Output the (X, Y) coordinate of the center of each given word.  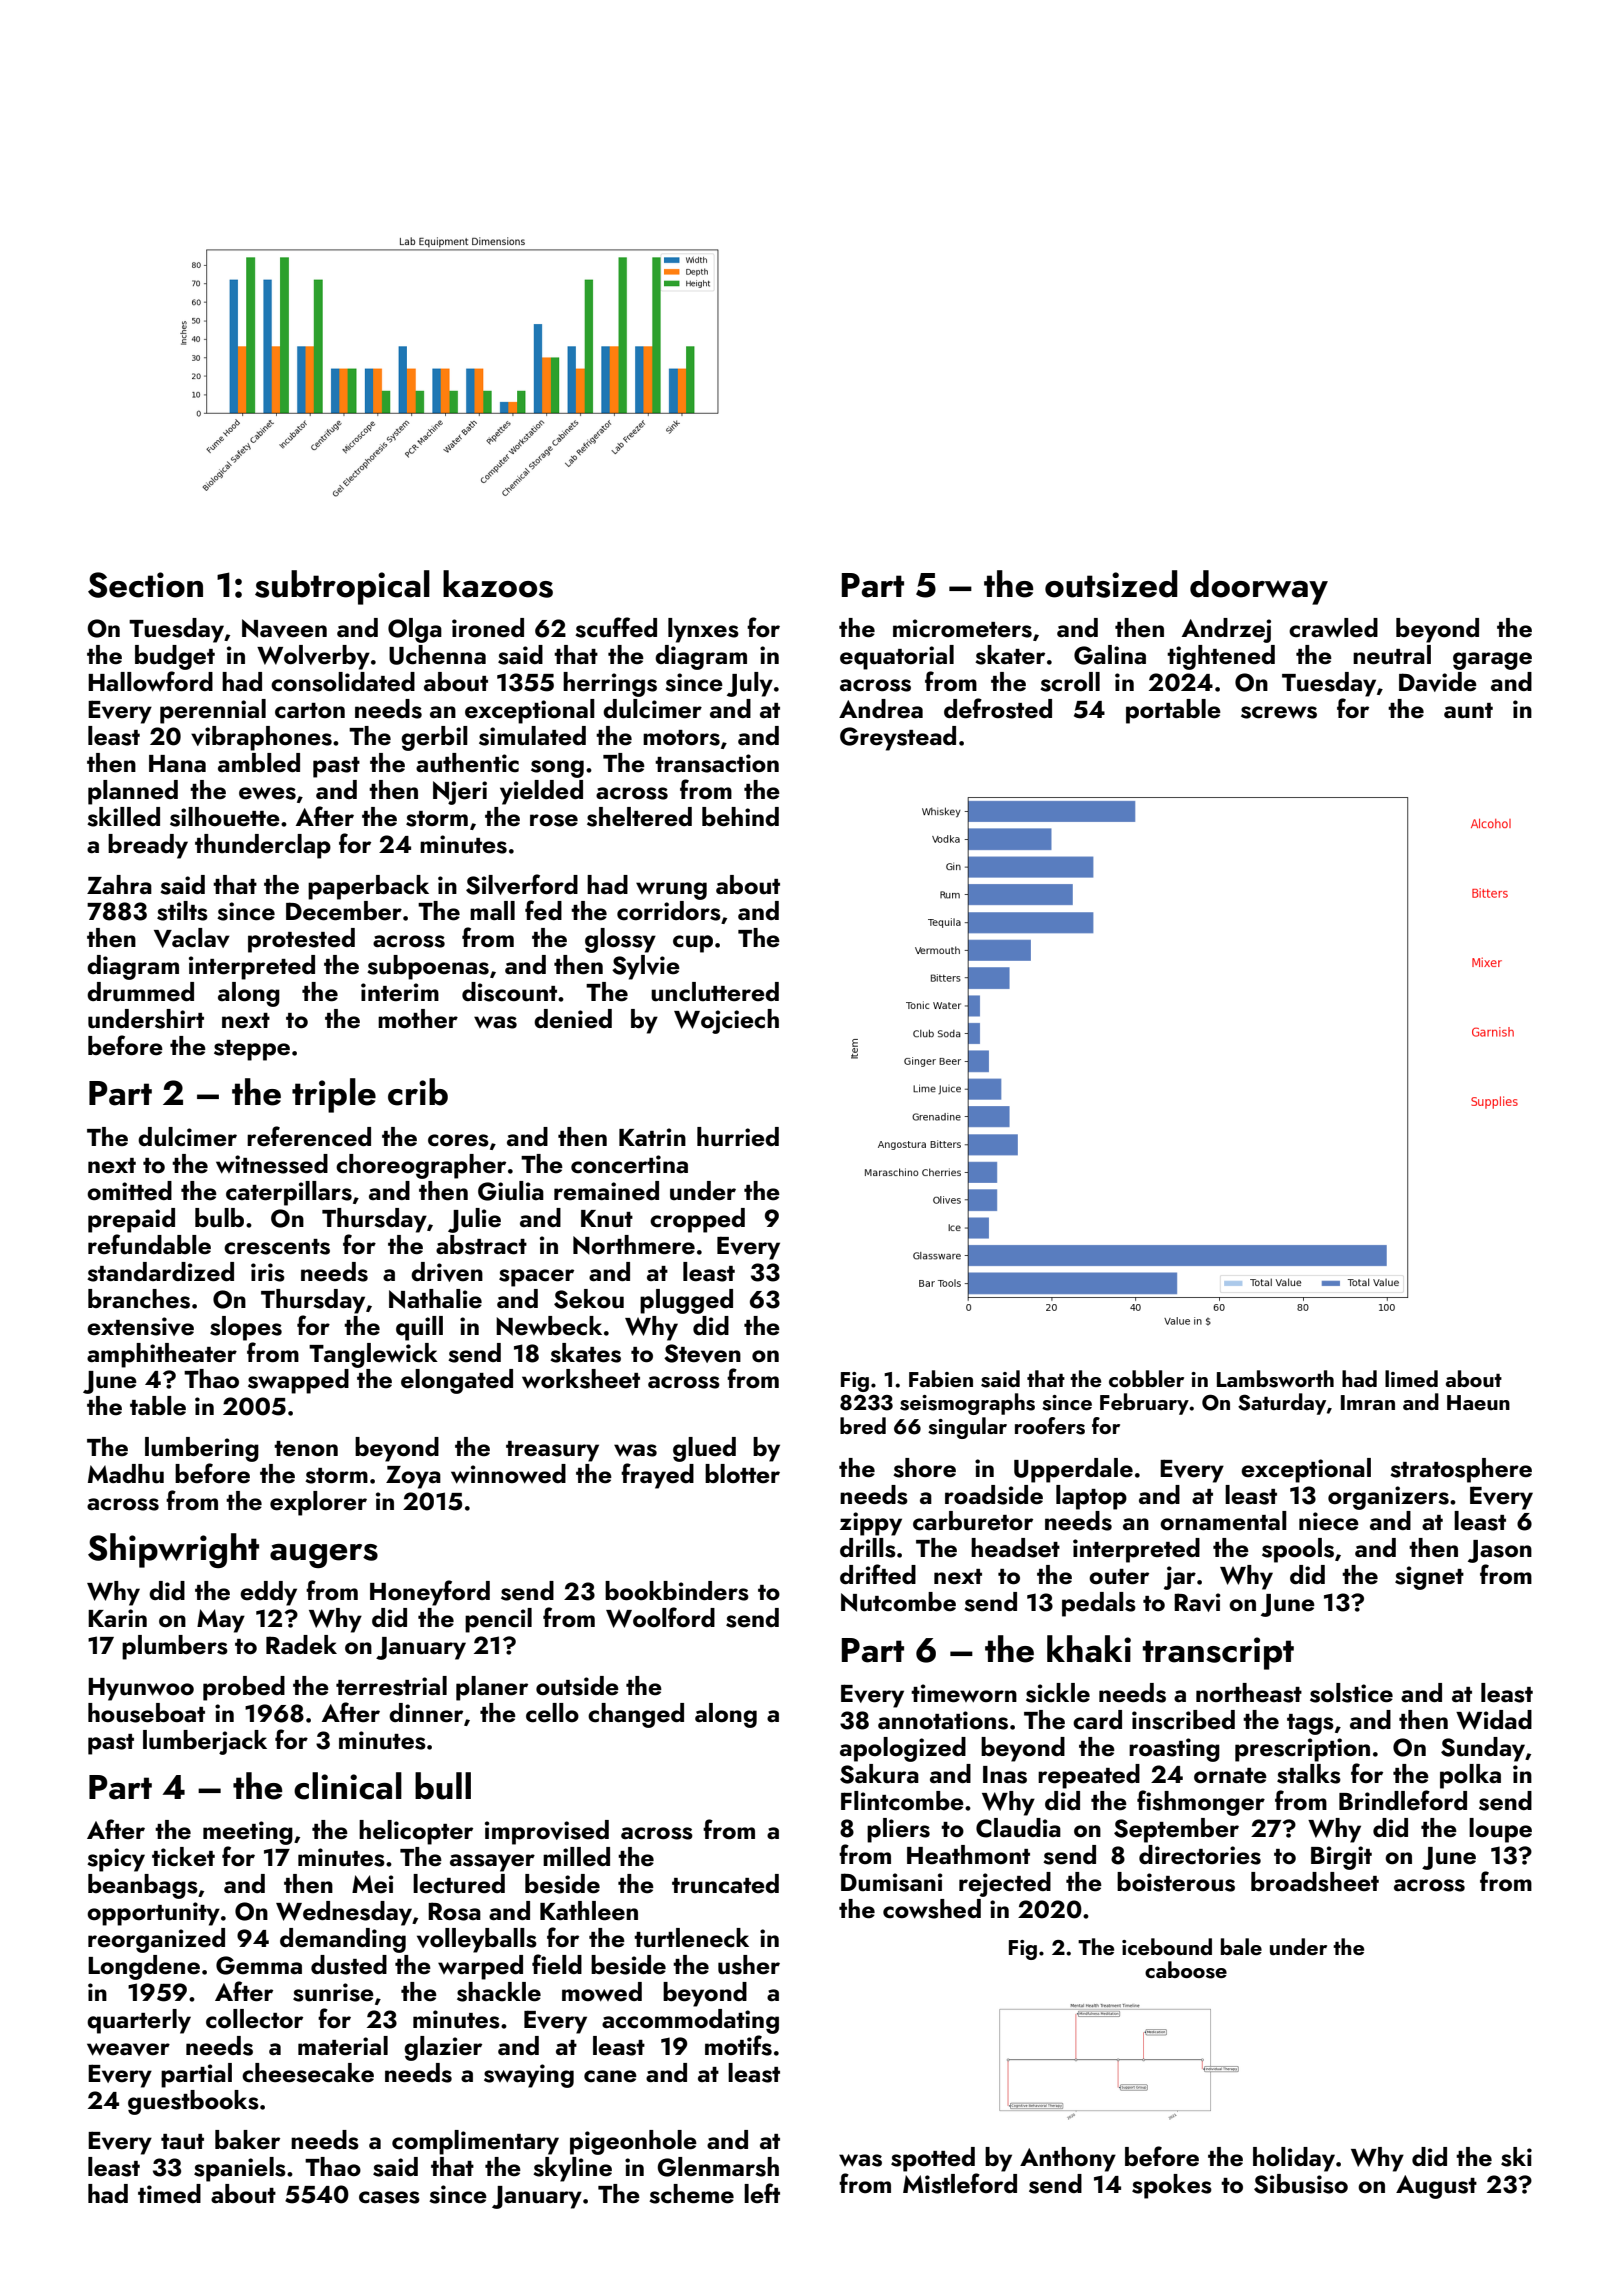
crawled (1333, 628)
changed (636, 1715)
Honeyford (430, 1593)
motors (681, 738)
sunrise (333, 1992)
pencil (498, 1620)
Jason (1500, 1551)
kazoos (498, 584)
